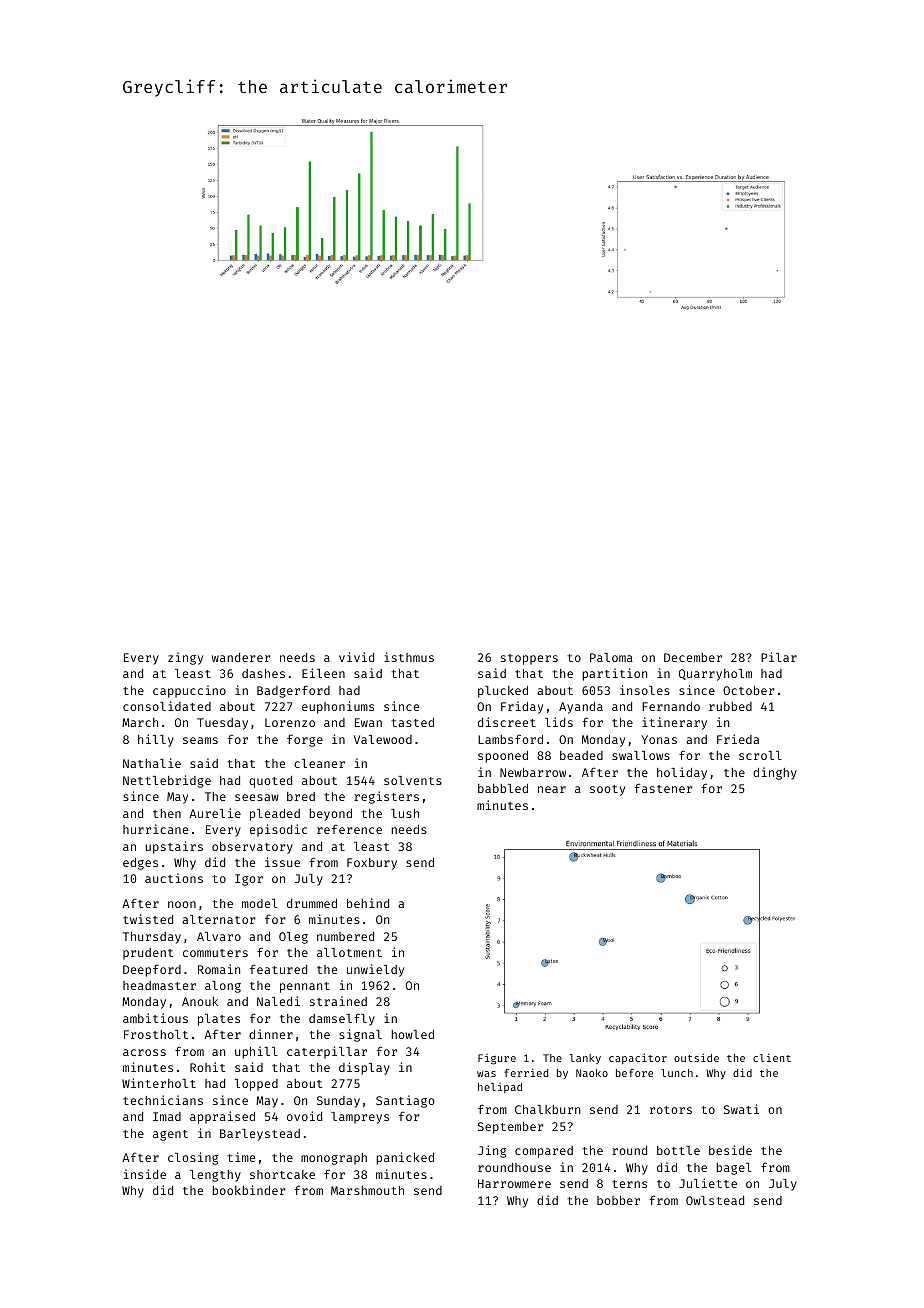  I want to click on Pilar, so click(779, 657).
